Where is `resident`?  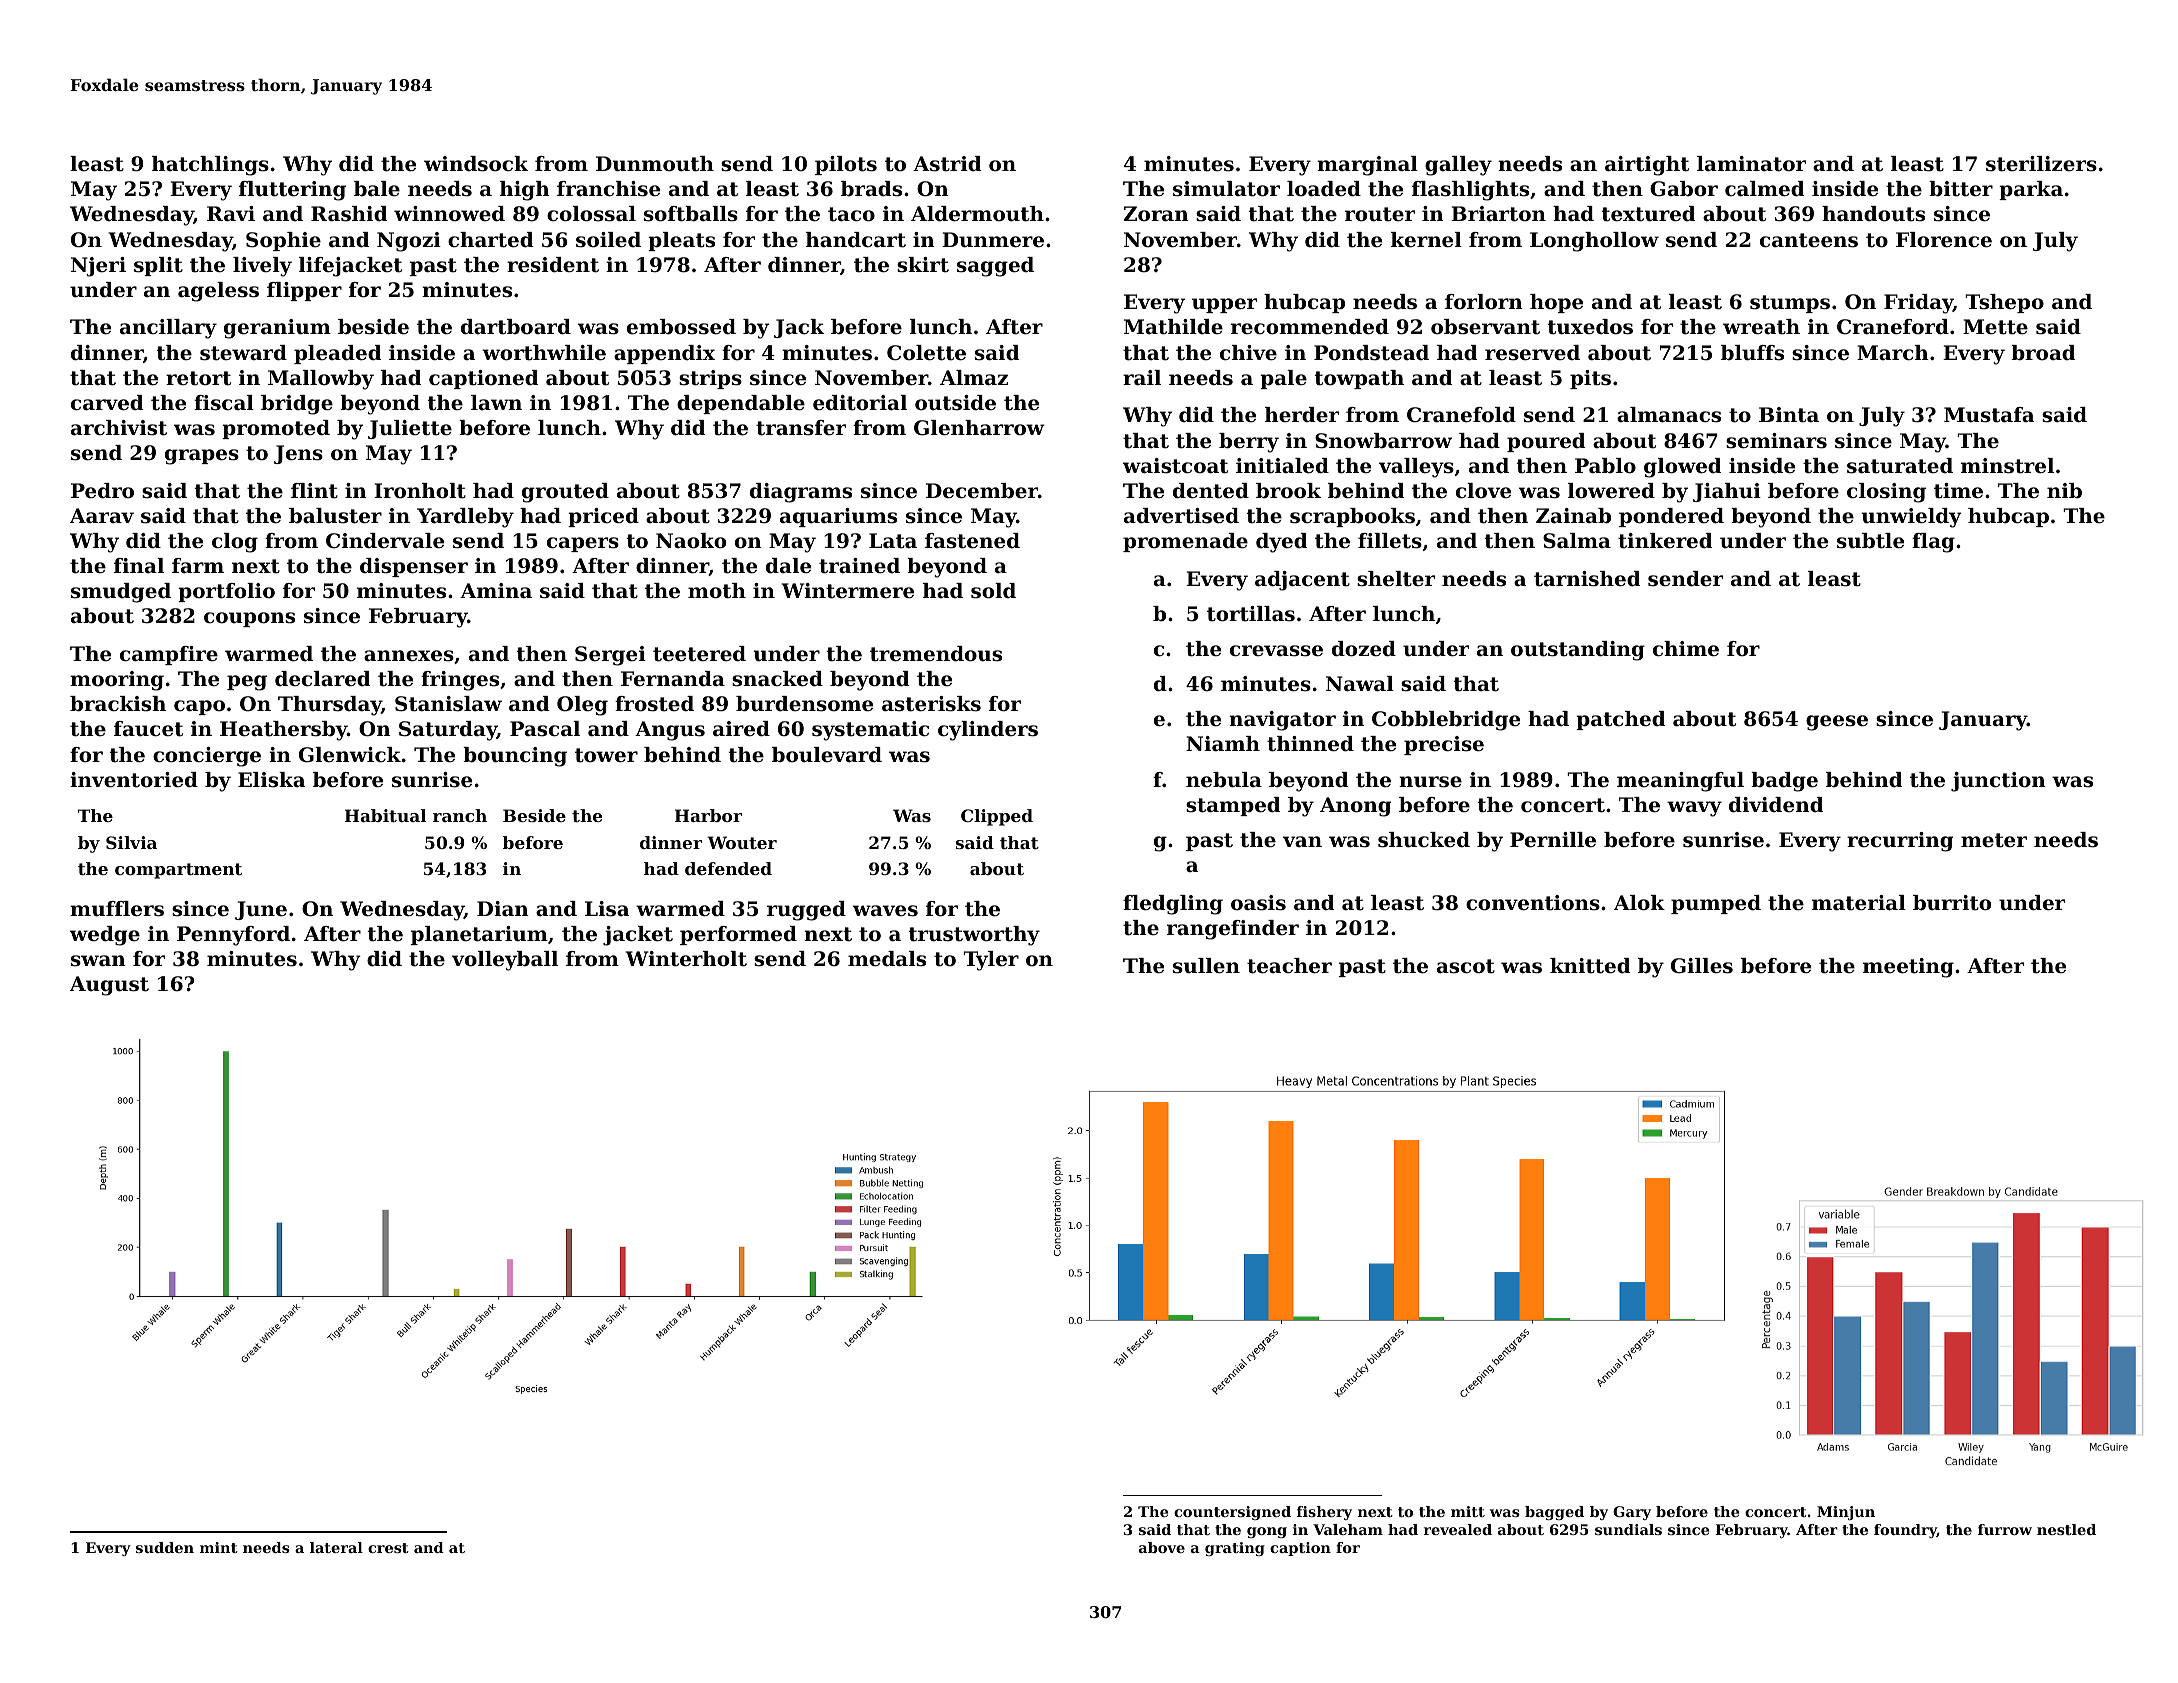
resident is located at coordinates (553, 265).
